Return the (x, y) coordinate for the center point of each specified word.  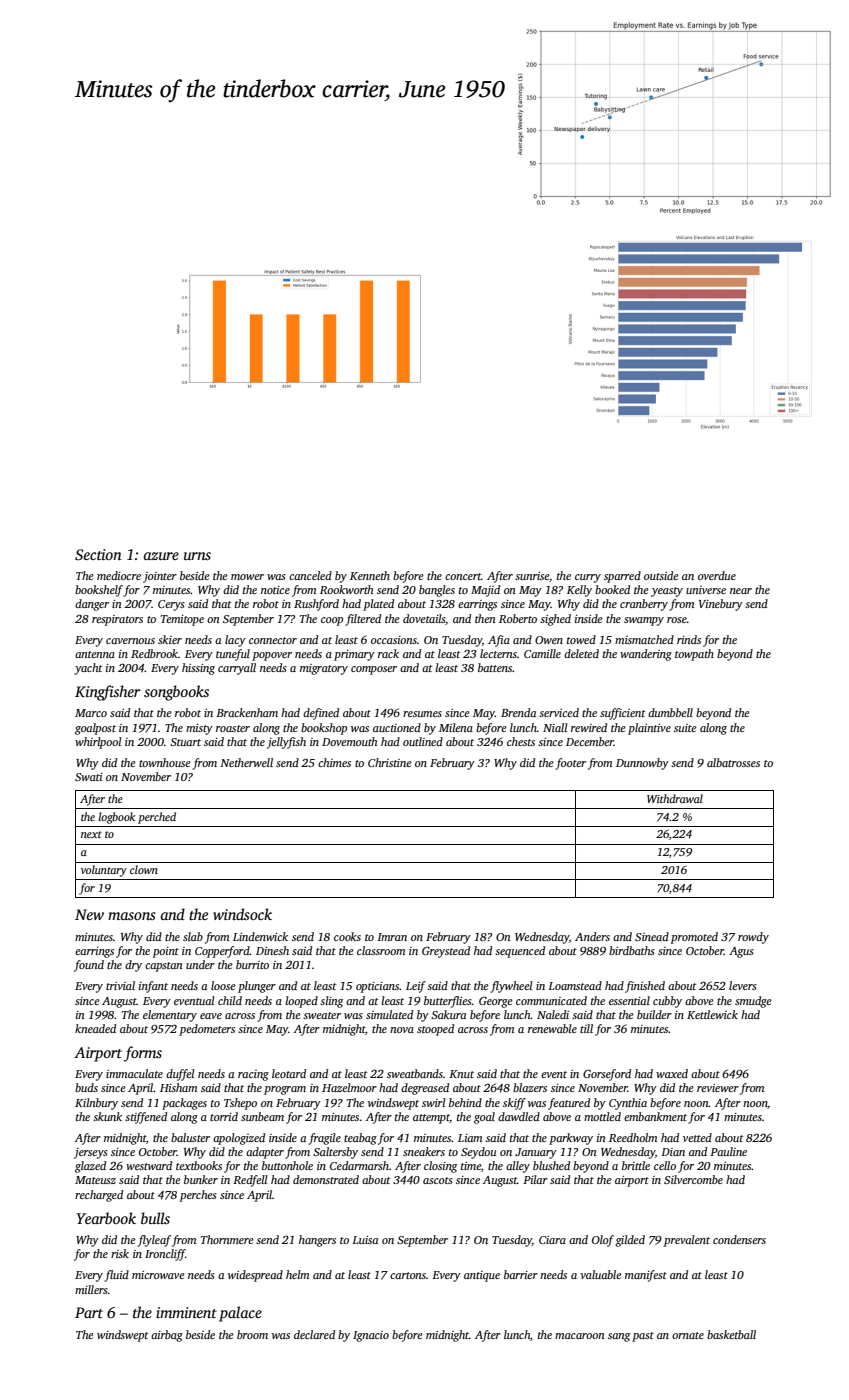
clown (144, 869)
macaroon (580, 1336)
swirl (434, 1102)
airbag (167, 1336)
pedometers (207, 1030)
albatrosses (733, 762)
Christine (390, 762)
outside (661, 575)
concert (463, 576)
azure (161, 556)
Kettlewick (712, 1014)
